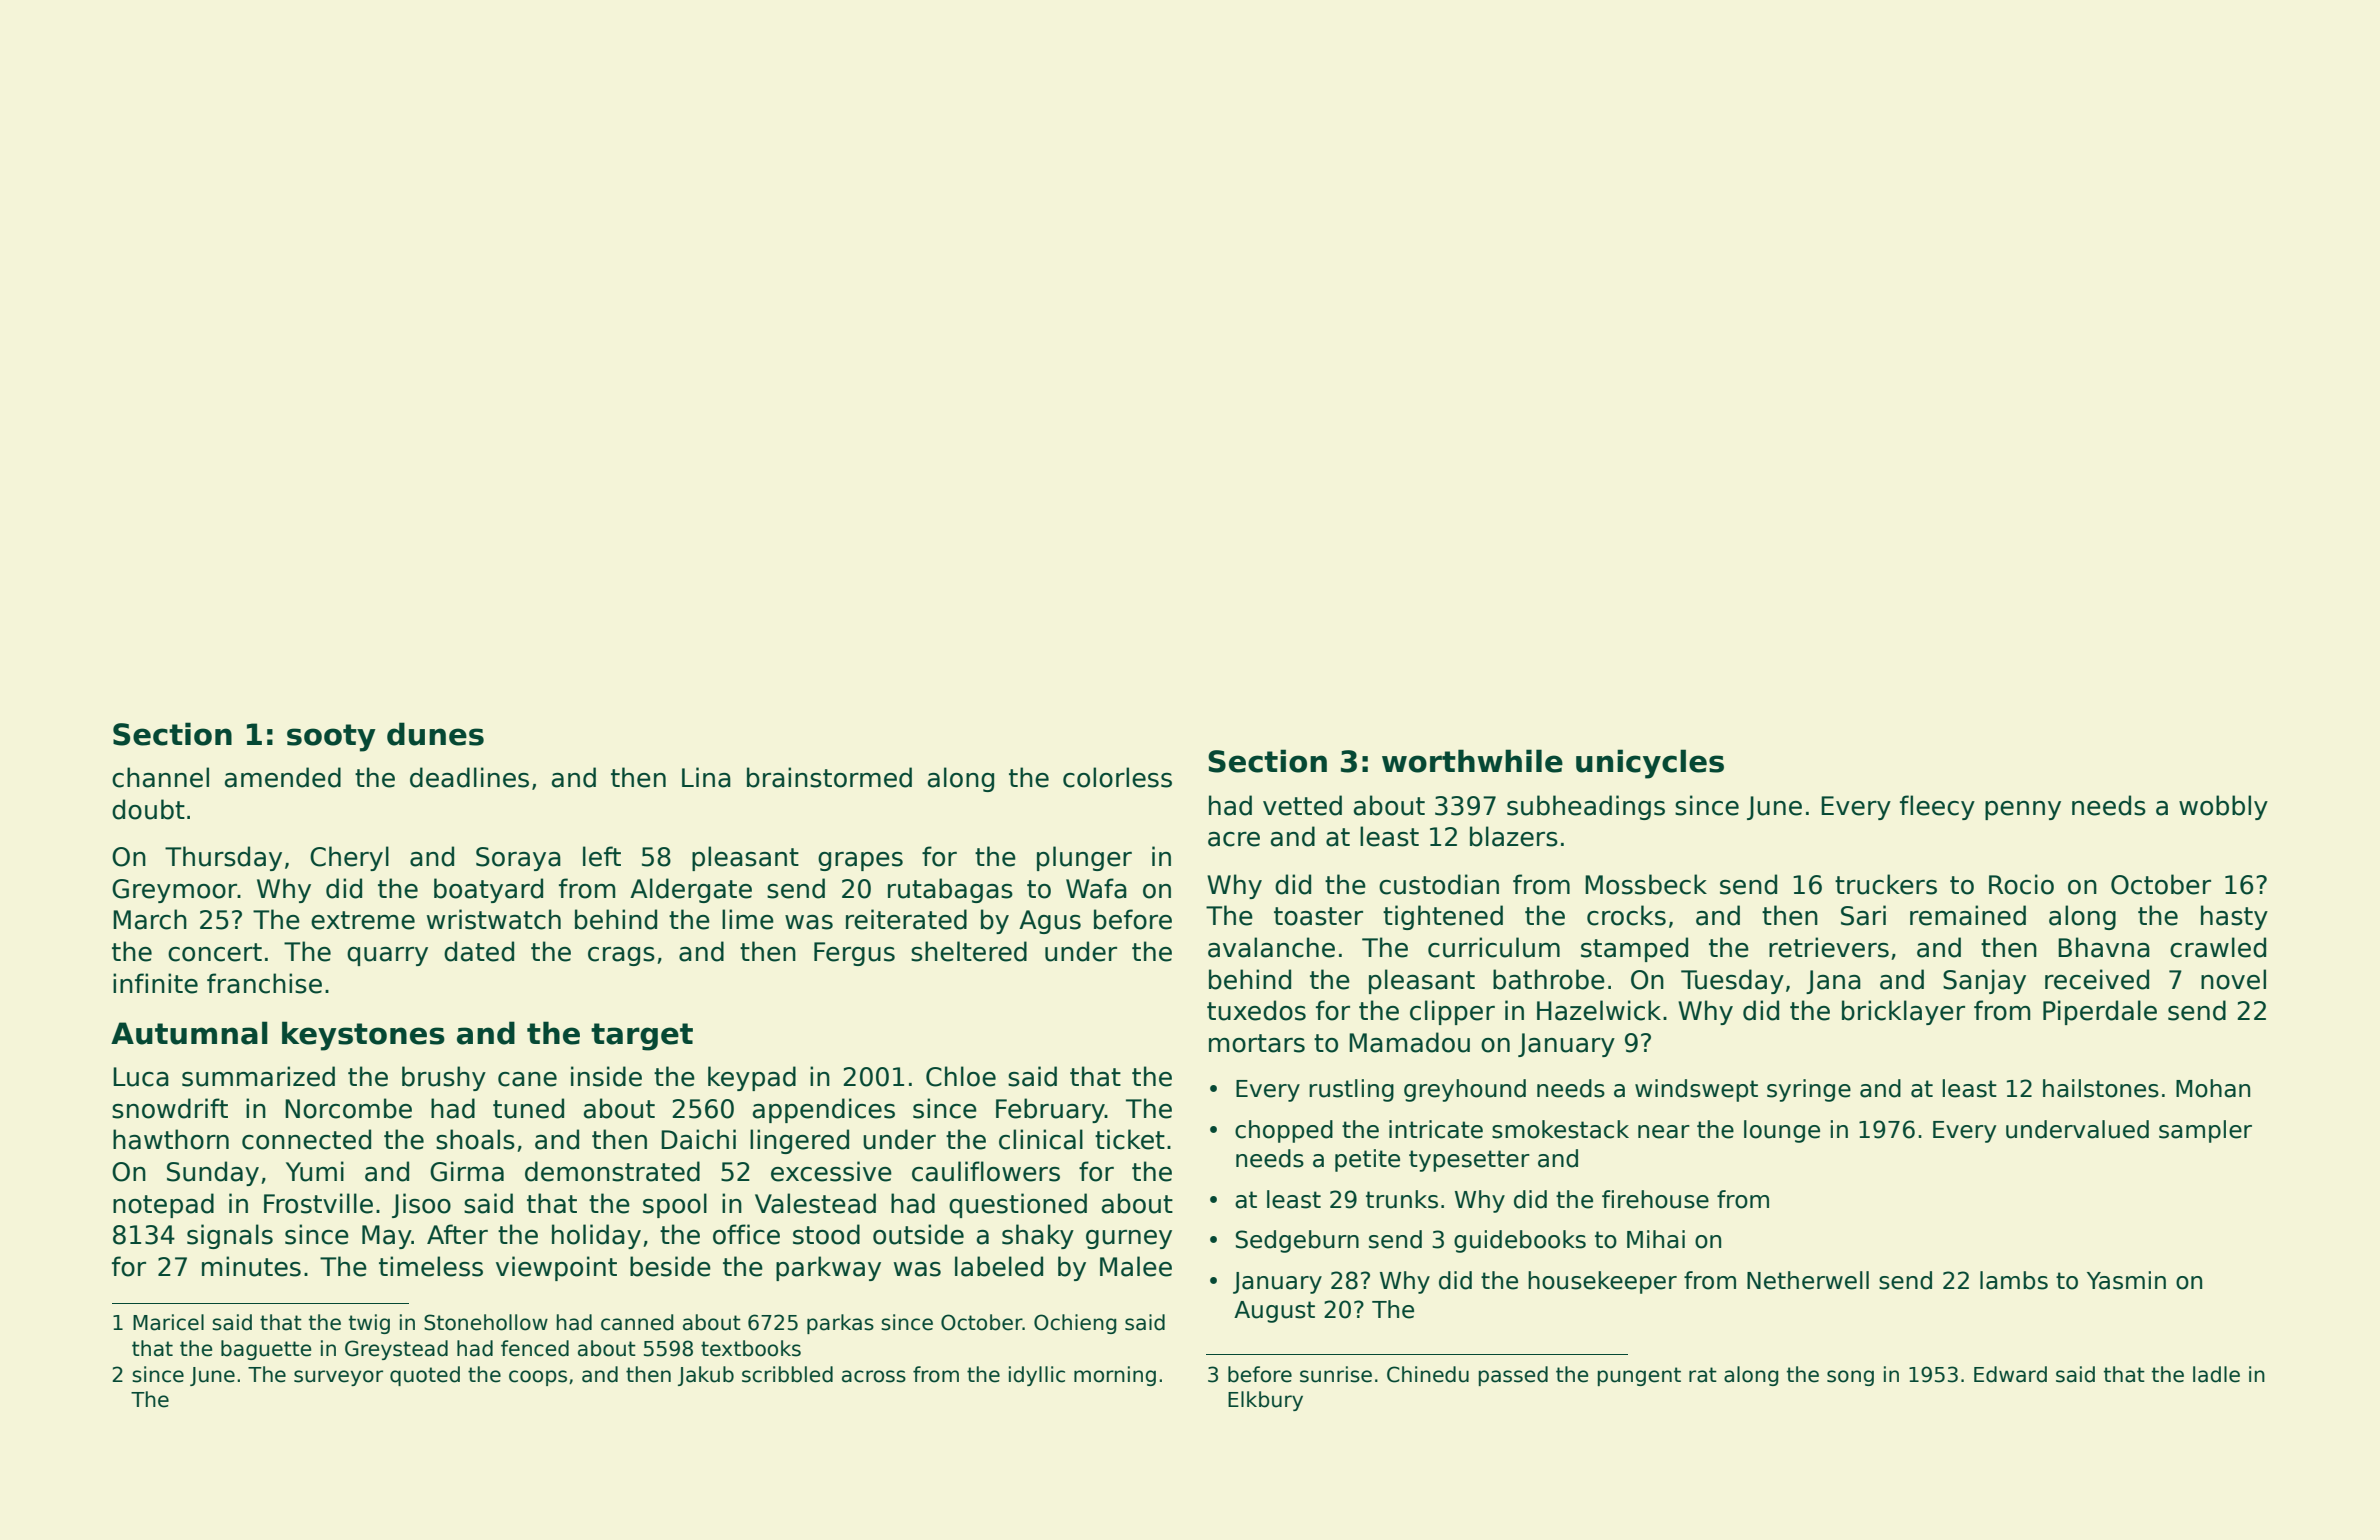  What do you see at coordinates (160, 777) in the screenshot?
I see `channel` at bounding box center [160, 777].
